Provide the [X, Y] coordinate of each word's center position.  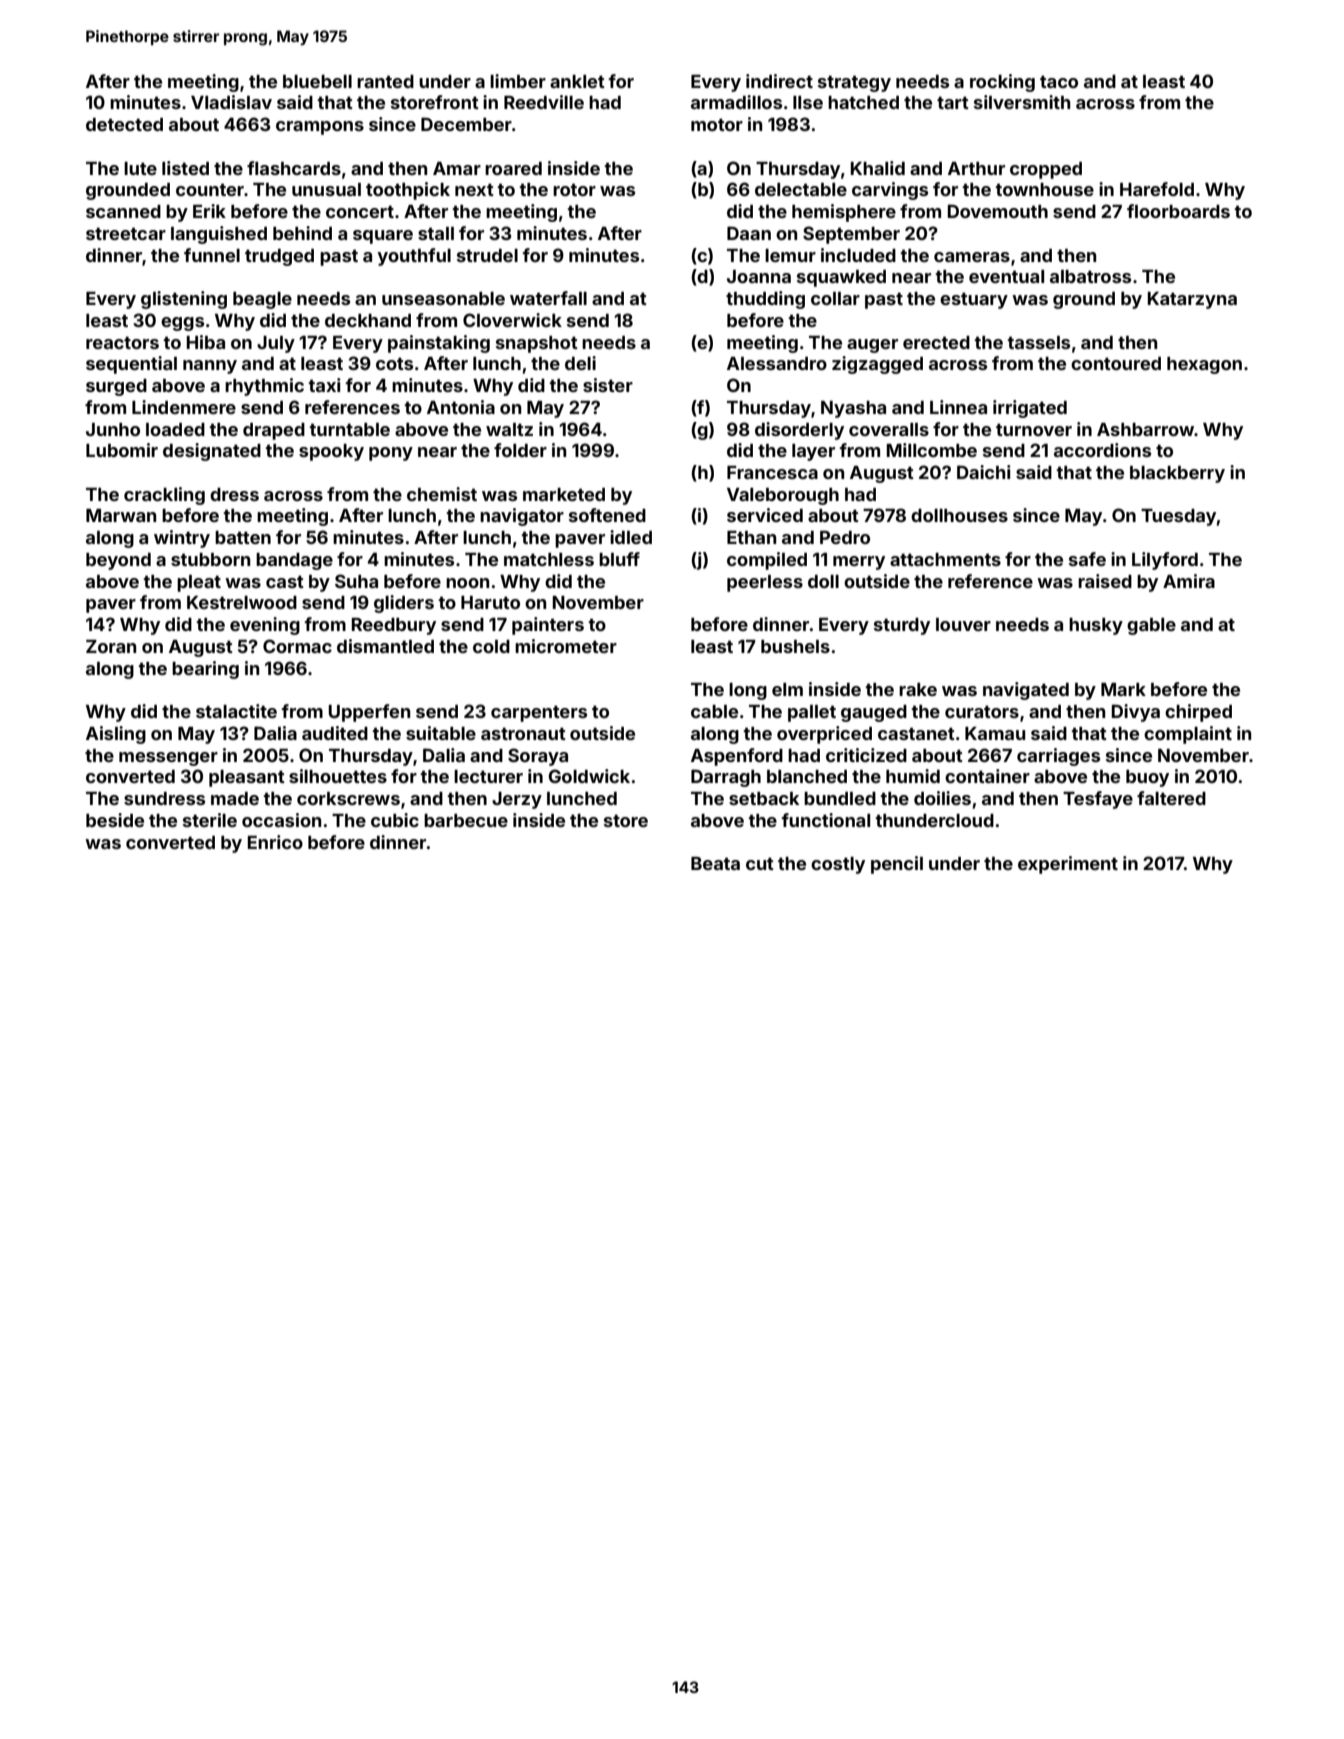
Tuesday [1178, 517]
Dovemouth [998, 211]
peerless [765, 583]
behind [302, 233]
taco [1059, 81]
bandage [294, 561]
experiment [1068, 865]
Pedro [845, 537]
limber [518, 81]
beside [115, 820]
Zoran [111, 646]
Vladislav [231, 102]
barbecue [466, 820]
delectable [801, 189]
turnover [1034, 429]
